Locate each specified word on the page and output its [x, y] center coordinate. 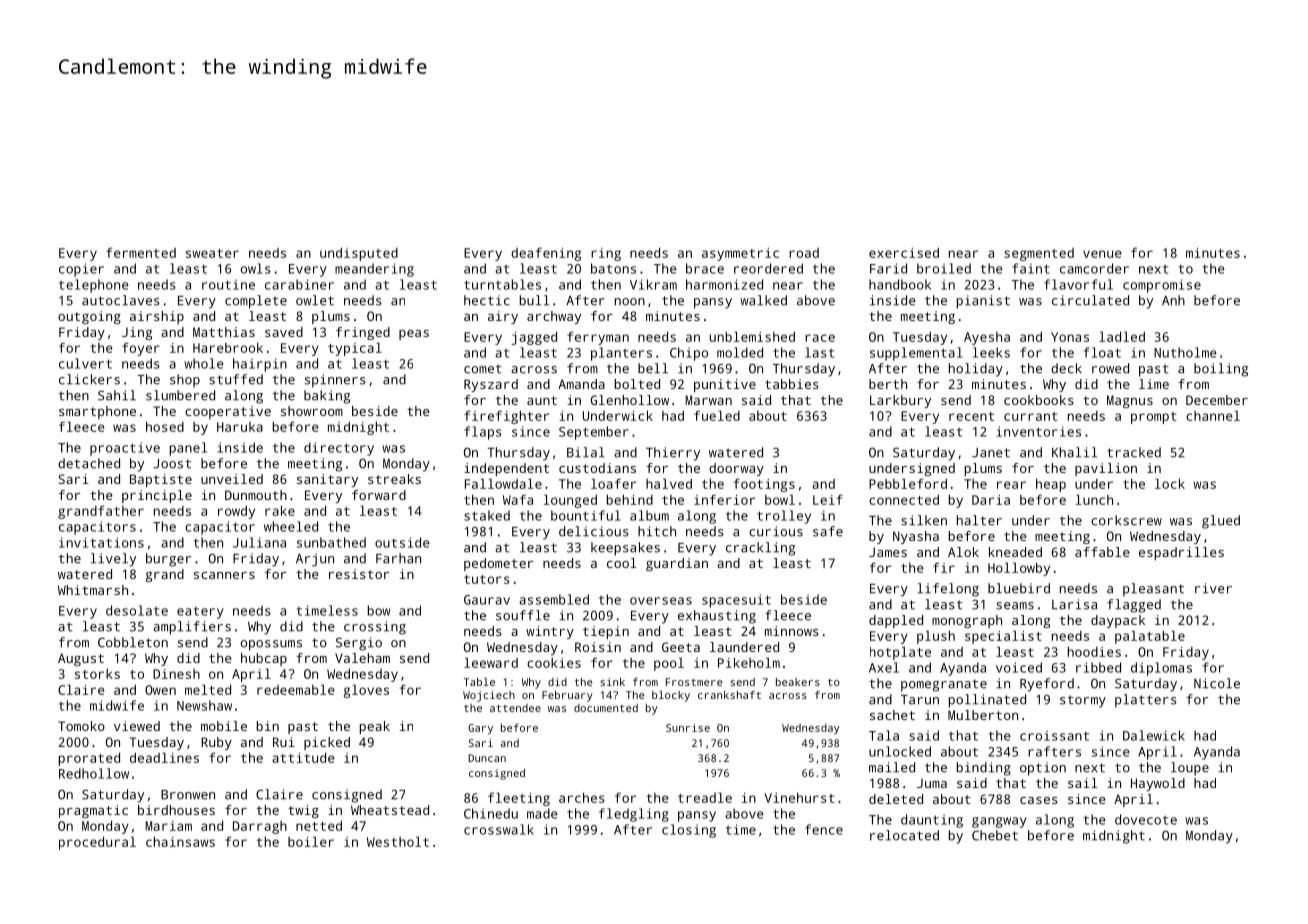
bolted [637, 384]
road [804, 253]
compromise [1162, 286]
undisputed [359, 254]
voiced [1019, 667]
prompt [1153, 418]
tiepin [606, 632]
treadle [705, 797]
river [1213, 588]
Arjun [315, 560]
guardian [677, 564]
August [81, 659]
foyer [141, 349]
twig [303, 811]
